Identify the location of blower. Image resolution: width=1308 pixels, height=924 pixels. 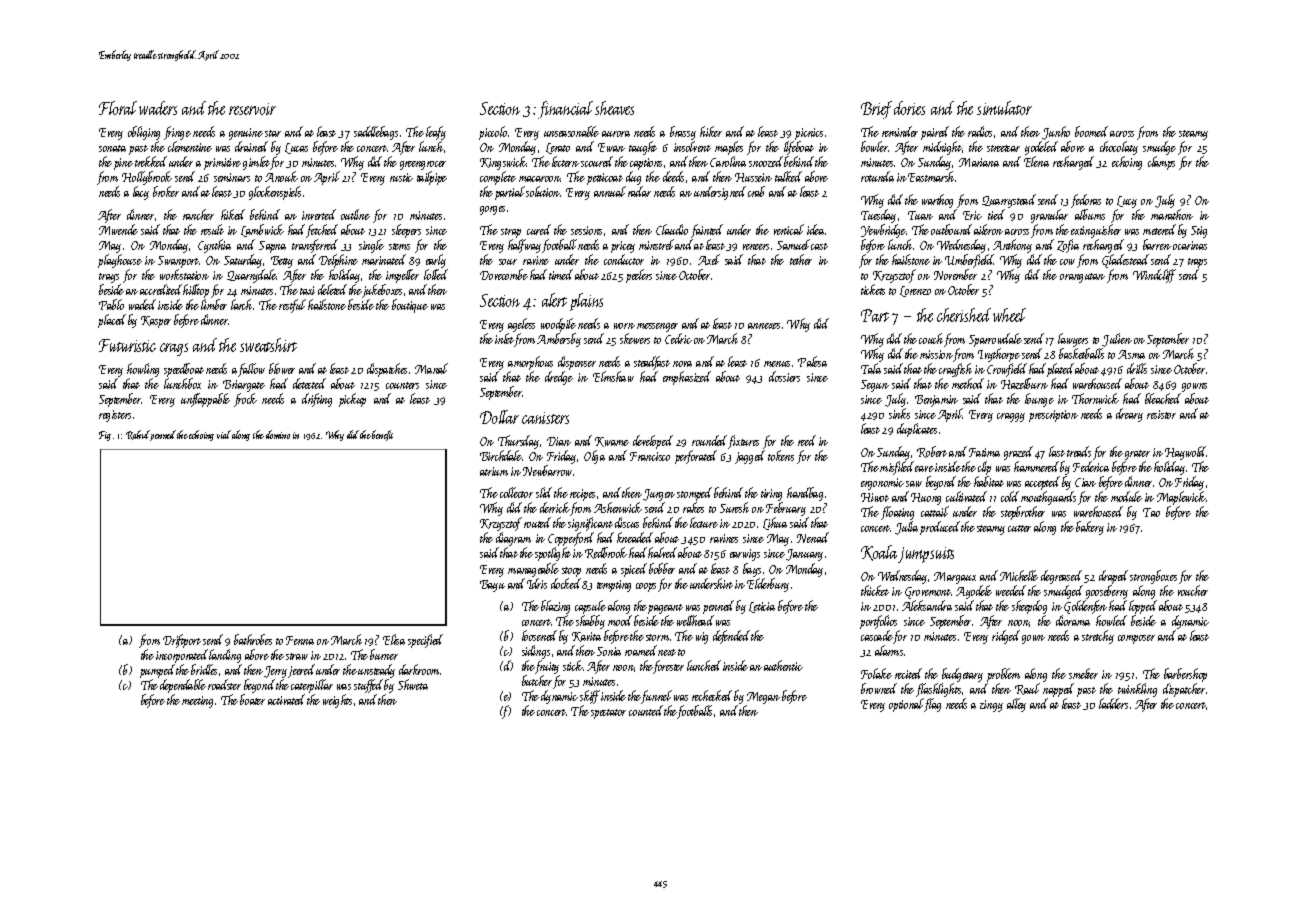
(282, 368).
